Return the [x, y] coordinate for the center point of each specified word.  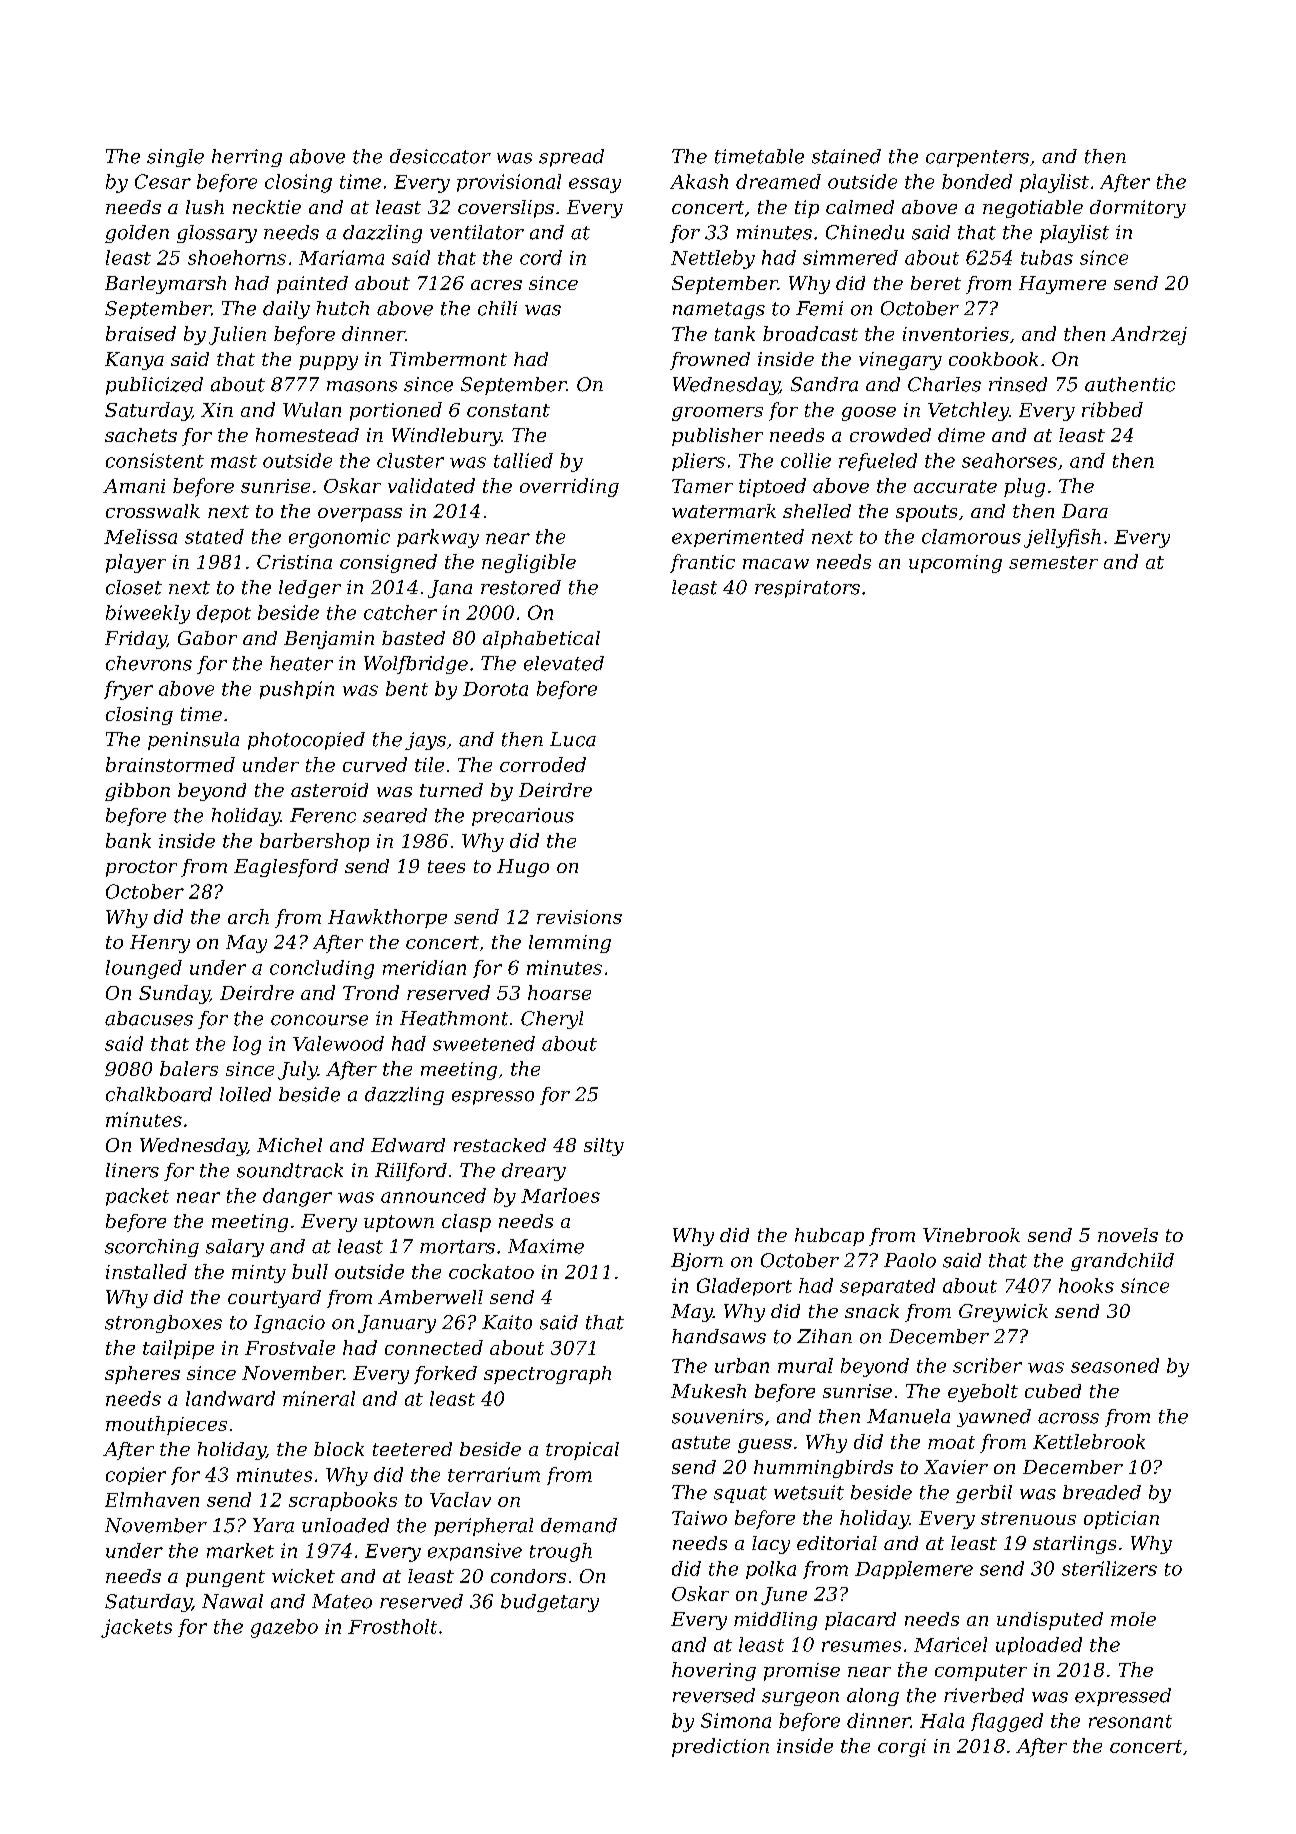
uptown [399, 1223]
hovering [714, 1671]
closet [134, 587]
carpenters [977, 158]
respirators [807, 589]
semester [1053, 562]
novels [1128, 1235]
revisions [579, 917]
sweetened [484, 1043]
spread [571, 158]
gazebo [284, 1628]
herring [247, 158]
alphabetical [541, 640]
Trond [371, 992]
